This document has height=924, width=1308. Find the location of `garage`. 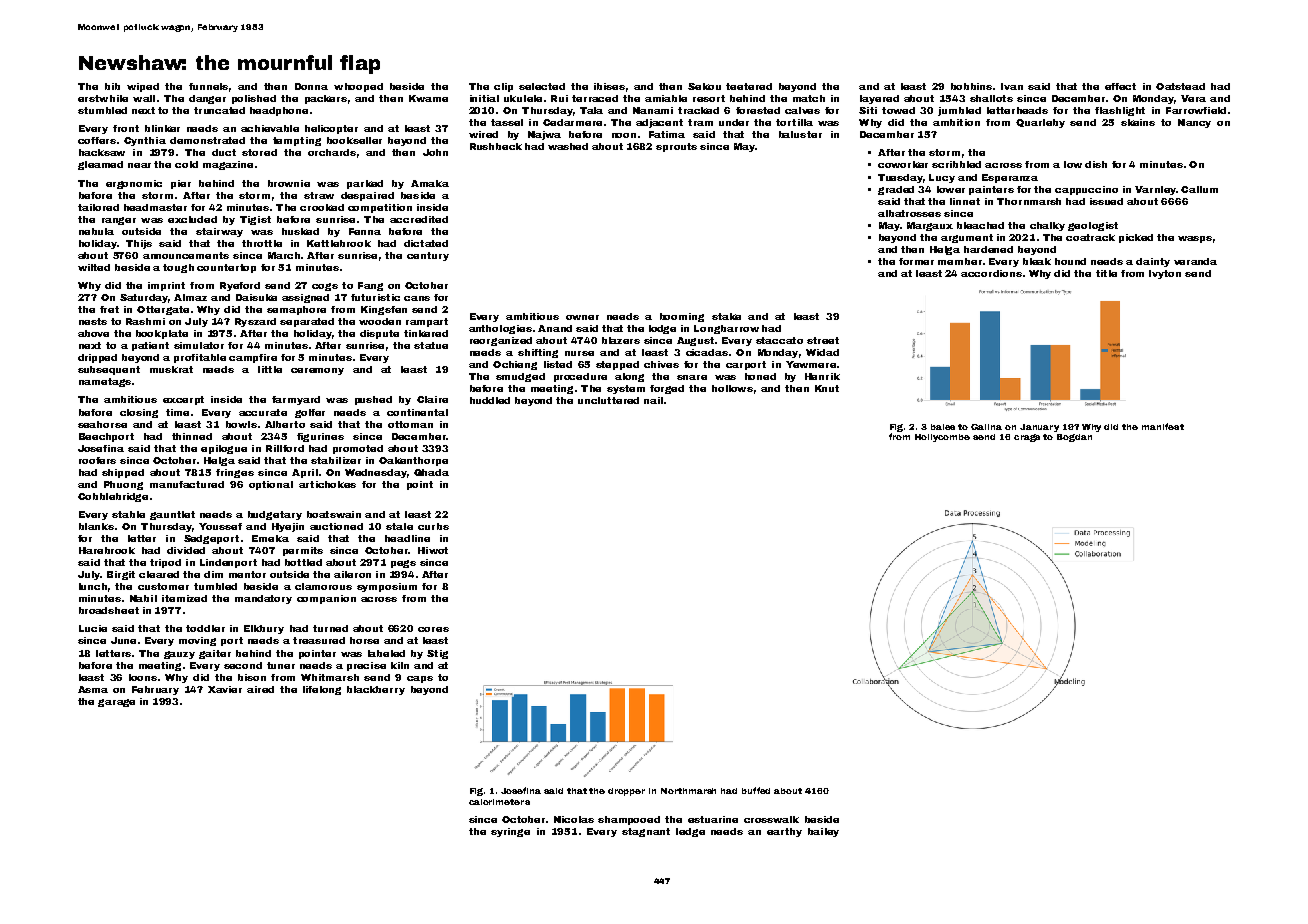

garage is located at coordinates (116, 703).
